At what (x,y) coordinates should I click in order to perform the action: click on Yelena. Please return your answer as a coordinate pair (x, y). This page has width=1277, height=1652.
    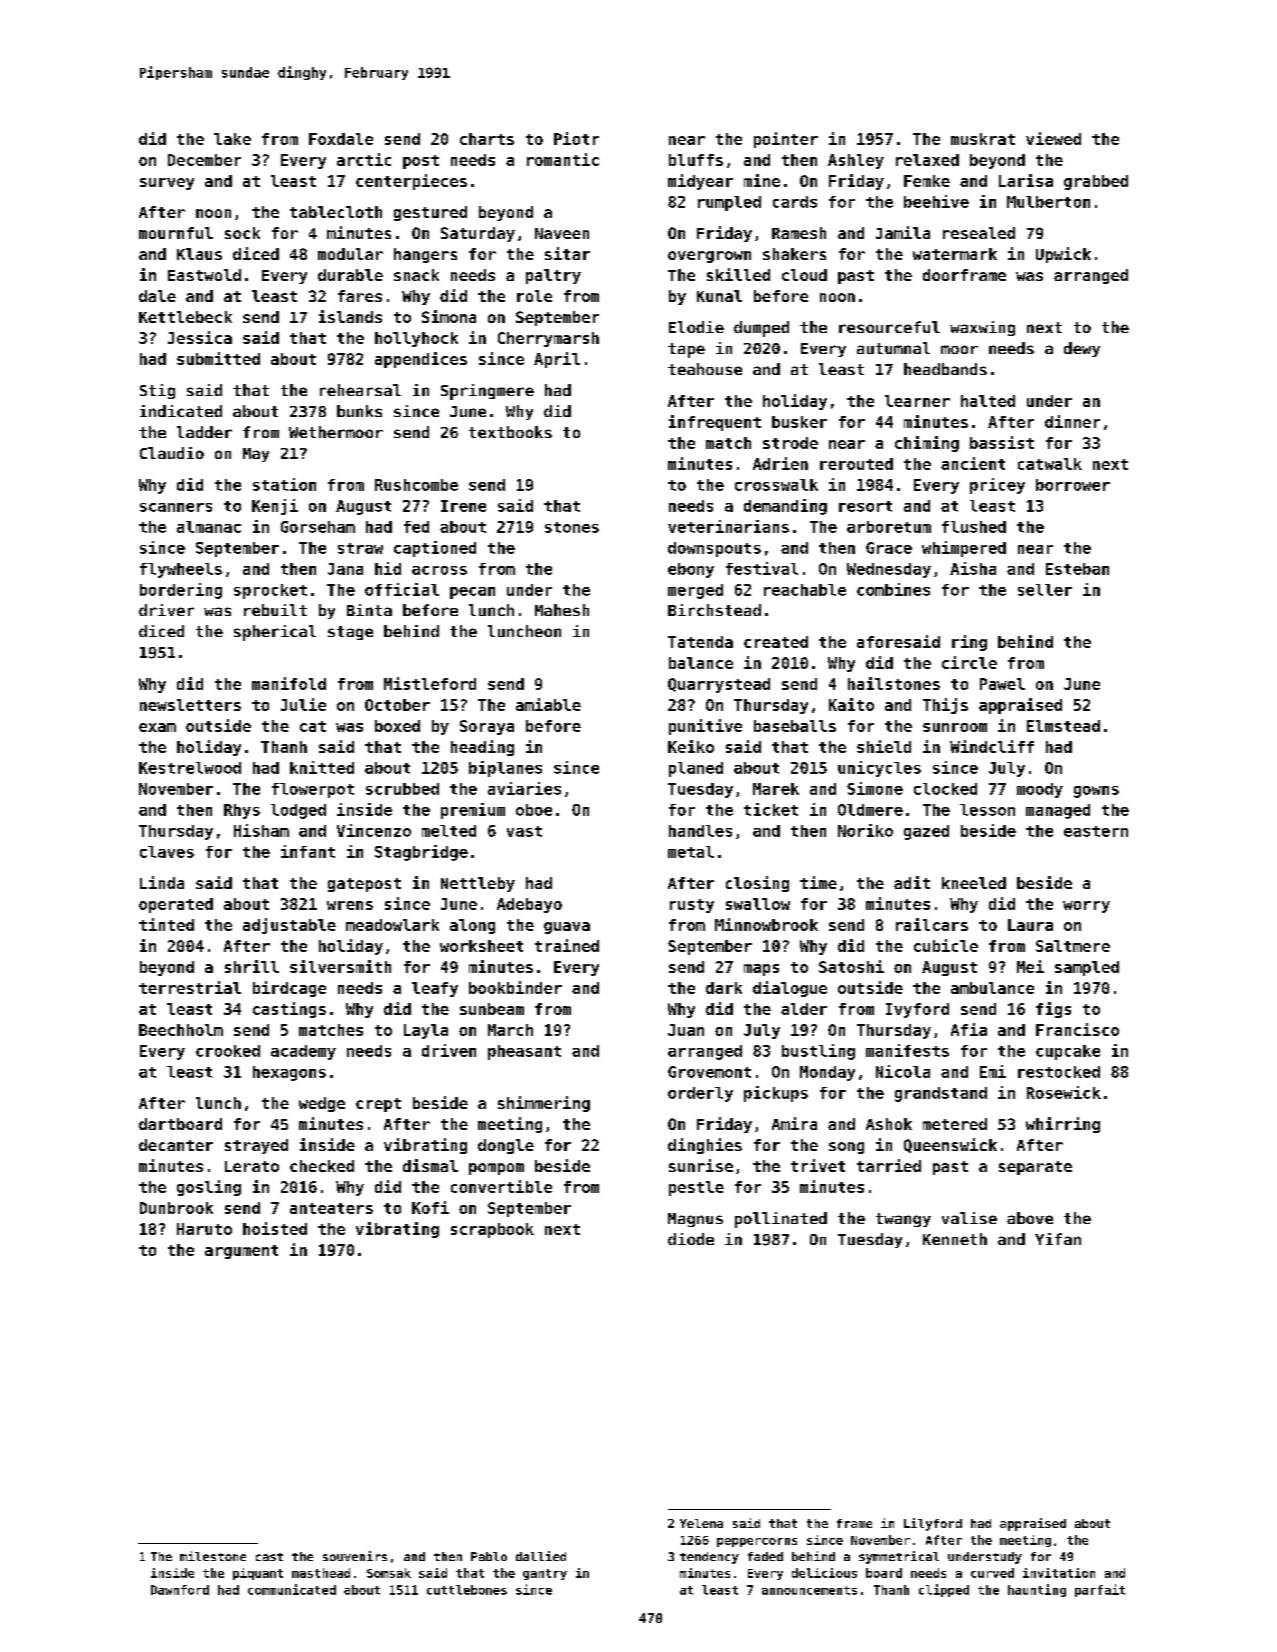
    Looking at the image, I should click on (701, 1523).
